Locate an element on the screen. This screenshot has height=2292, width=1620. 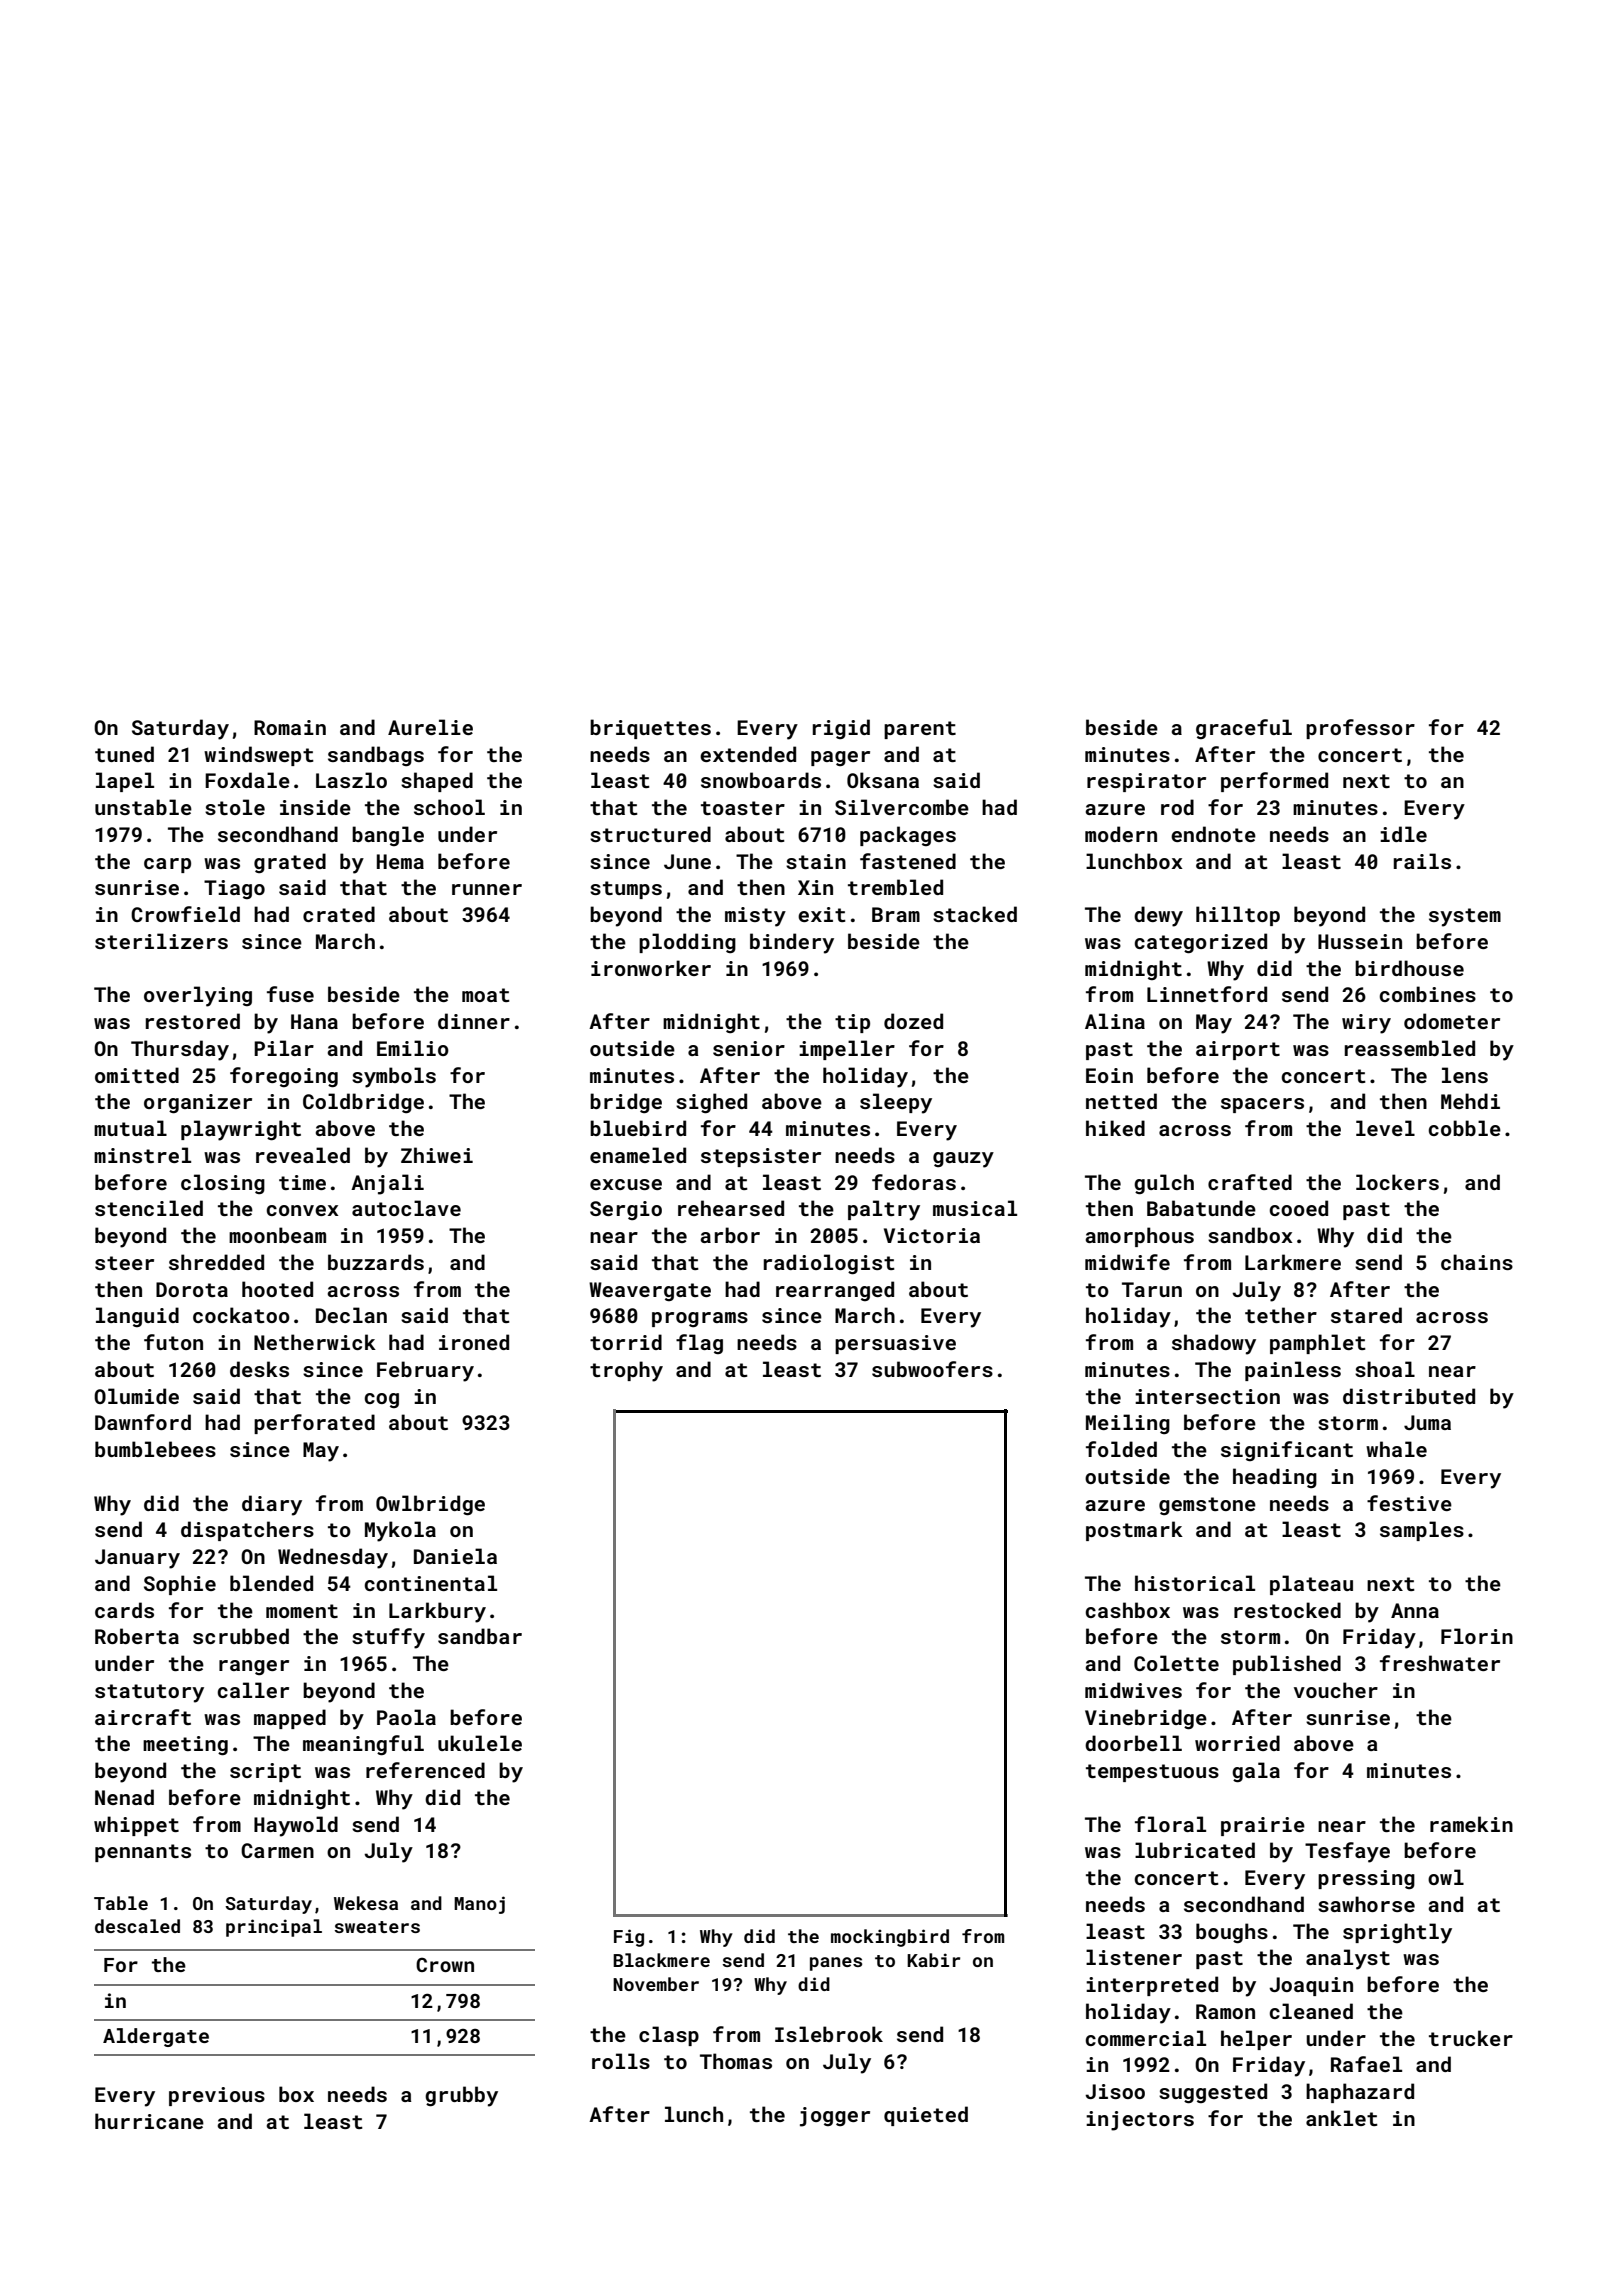
descaled is located at coordinates (137, 1926).
